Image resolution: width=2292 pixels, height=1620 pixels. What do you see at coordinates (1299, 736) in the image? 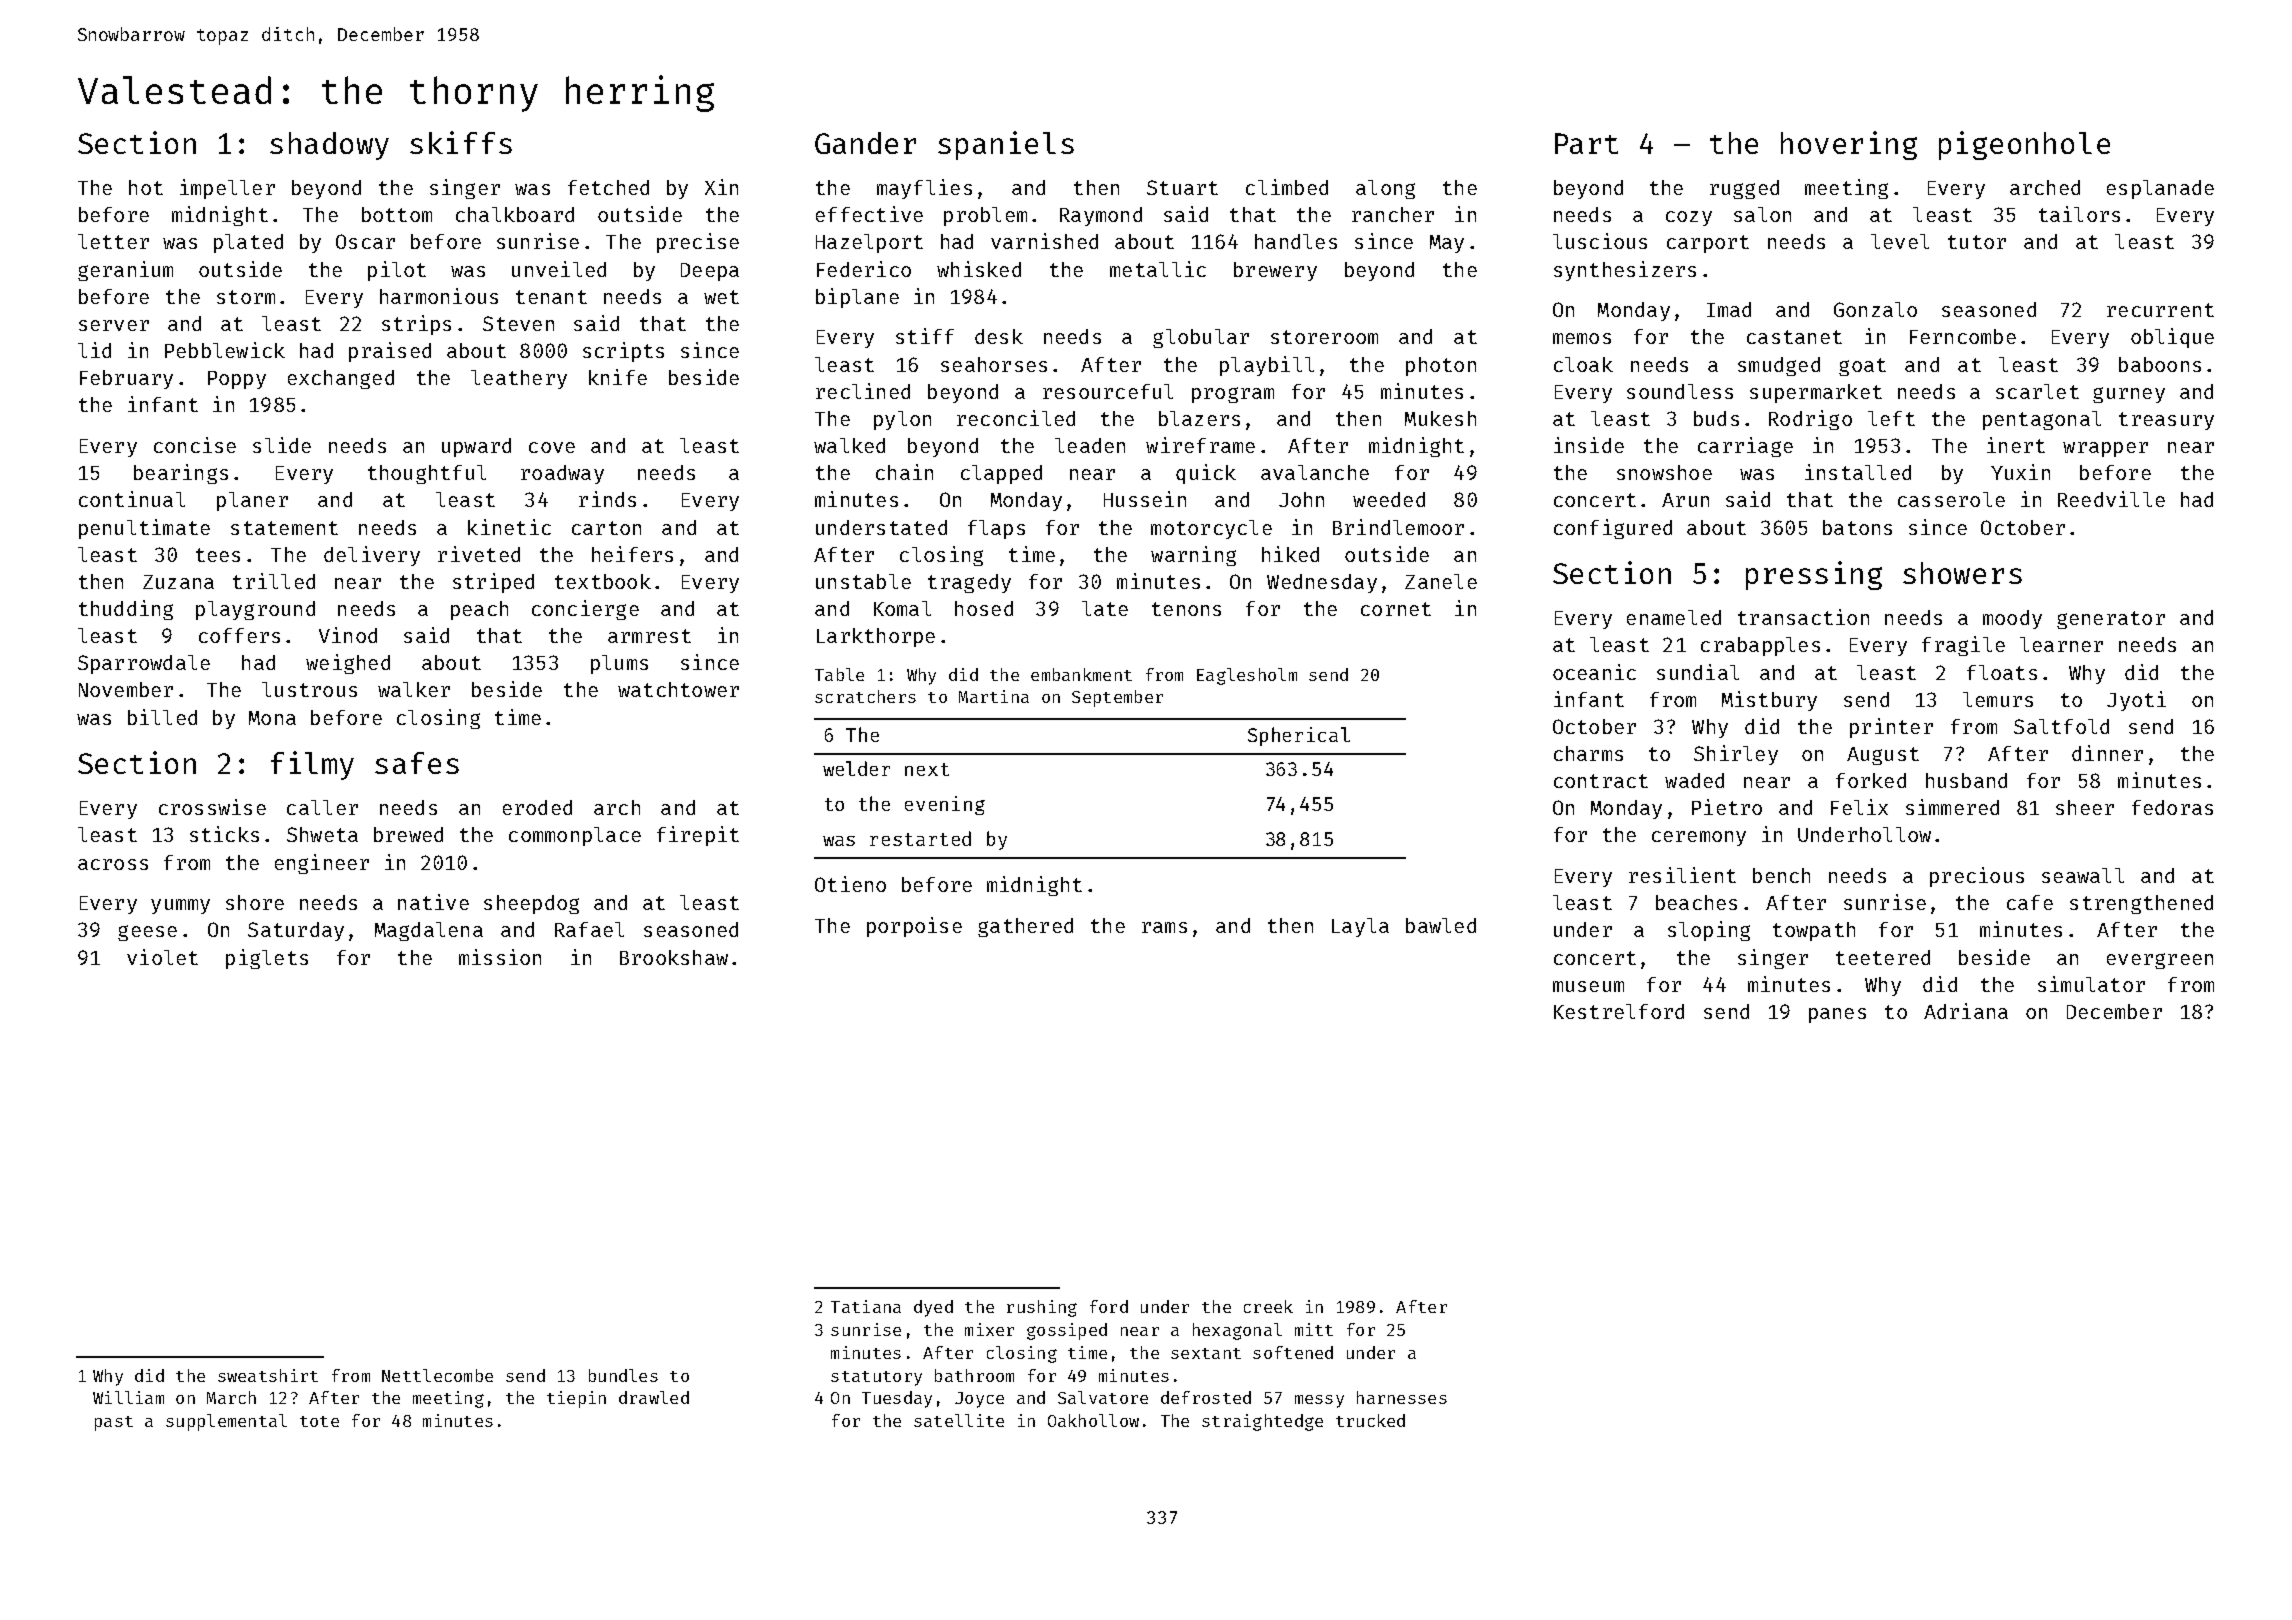
I see `Spherical` at bounding box center [1299, 736].
